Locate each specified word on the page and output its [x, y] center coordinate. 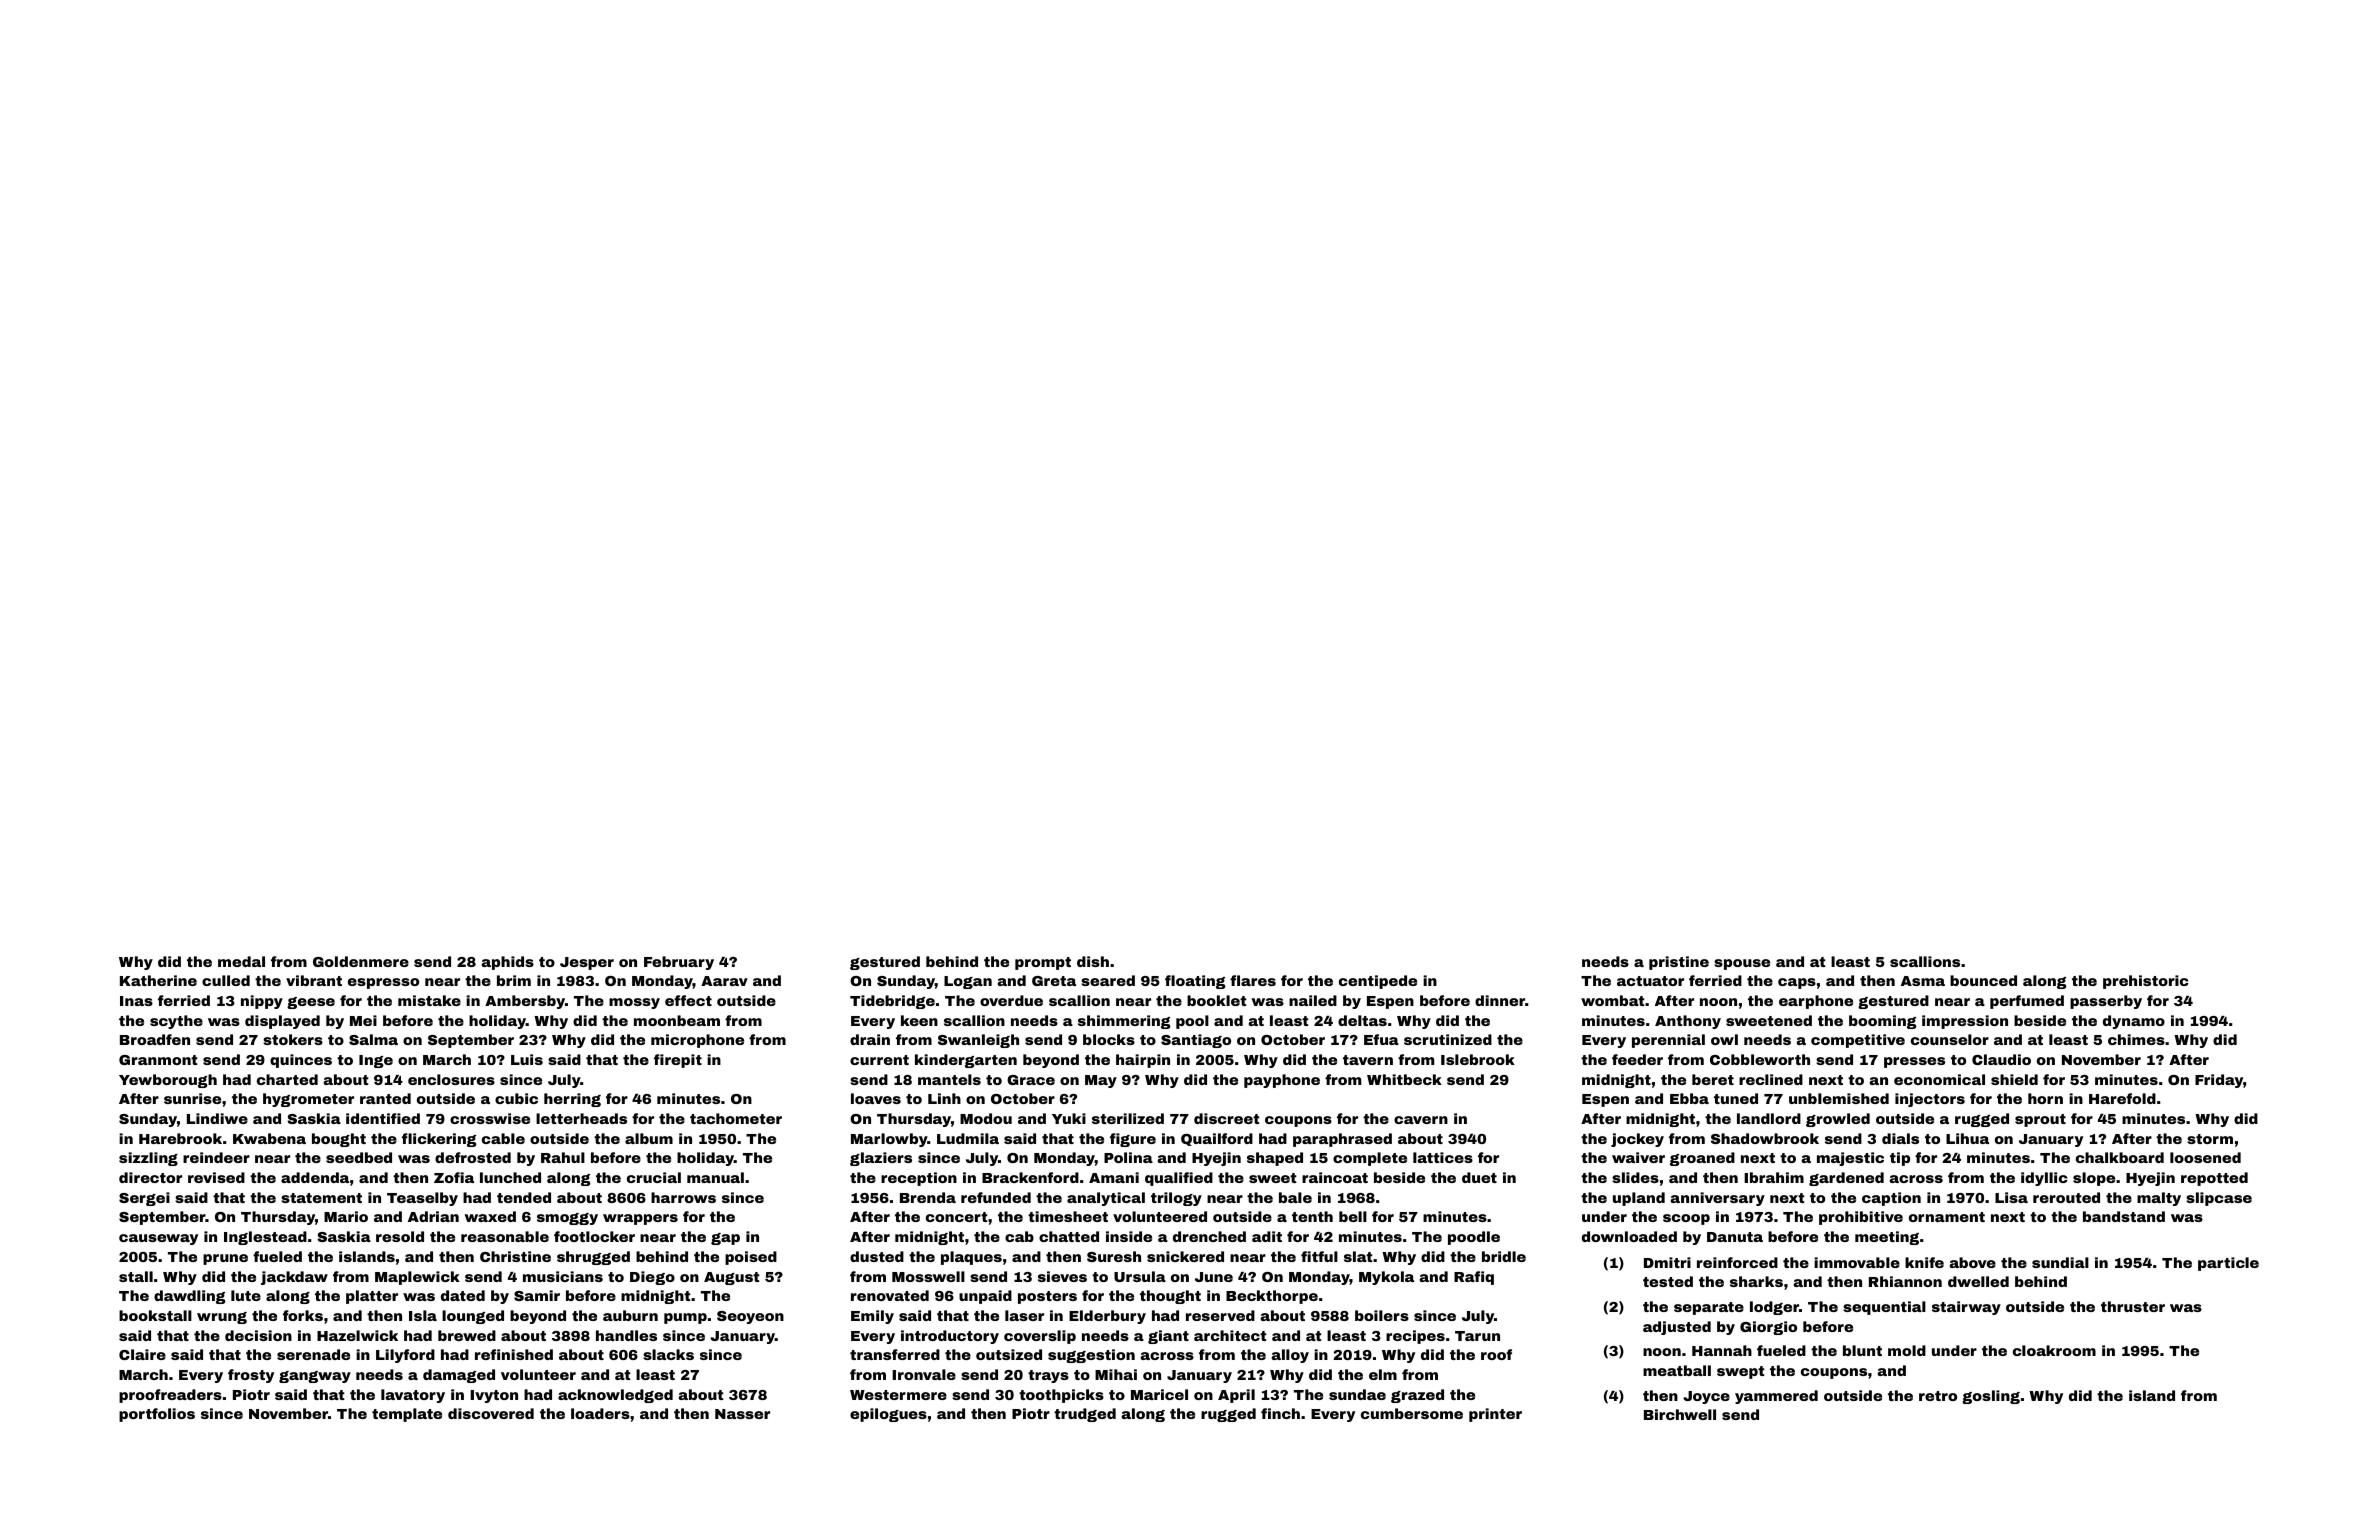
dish [1093, 961]
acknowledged [615, 1396]
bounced [1983, 980]
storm [2210, 1139]
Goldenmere [361, 961]
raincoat [1335, 1177]
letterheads [581, 1118]
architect [1230, 1335]
